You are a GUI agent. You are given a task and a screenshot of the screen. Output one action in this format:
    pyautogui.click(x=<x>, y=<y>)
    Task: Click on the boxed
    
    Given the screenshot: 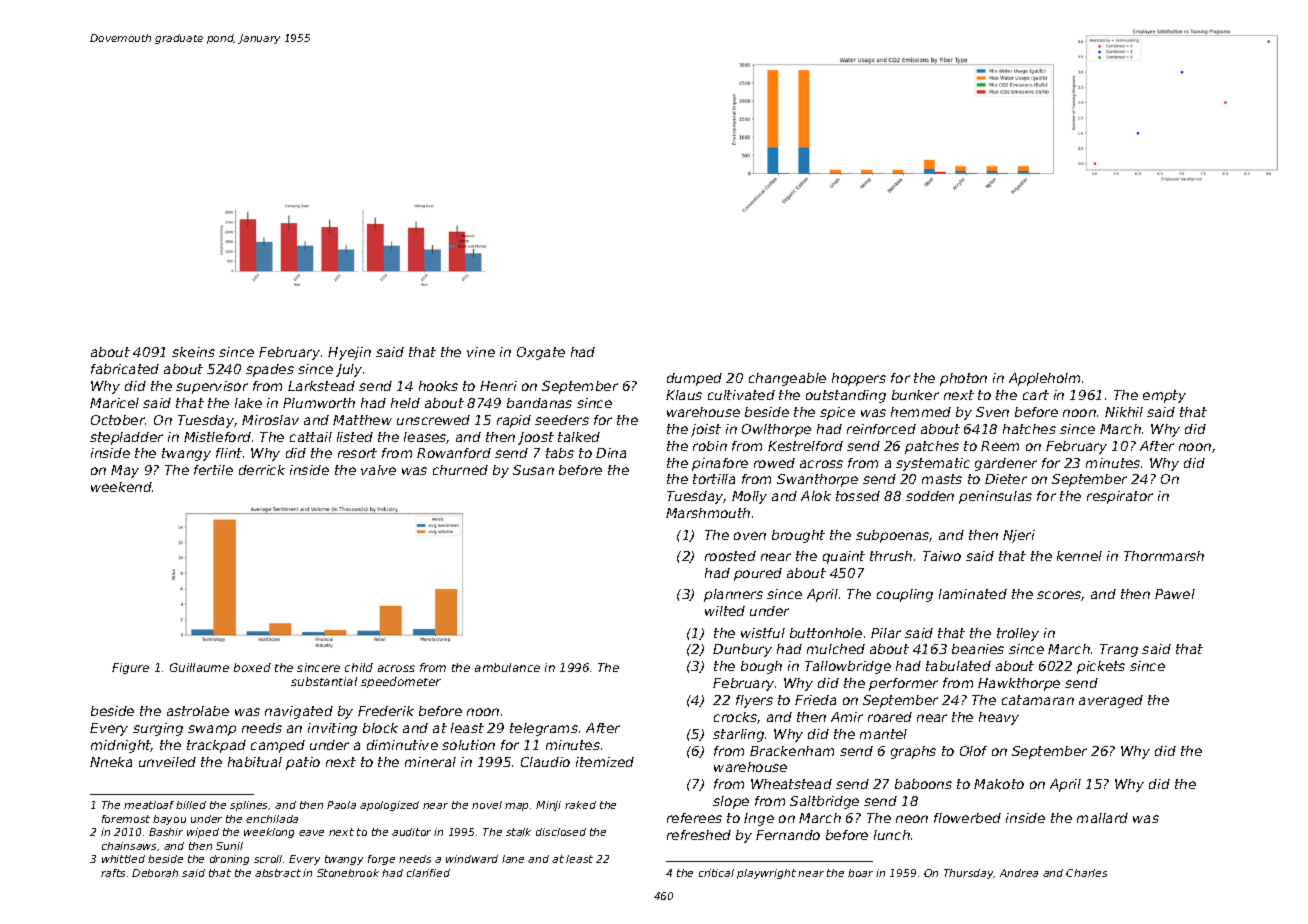 What is the action you would take?
    pyautogui.click(x=252, y=667)
